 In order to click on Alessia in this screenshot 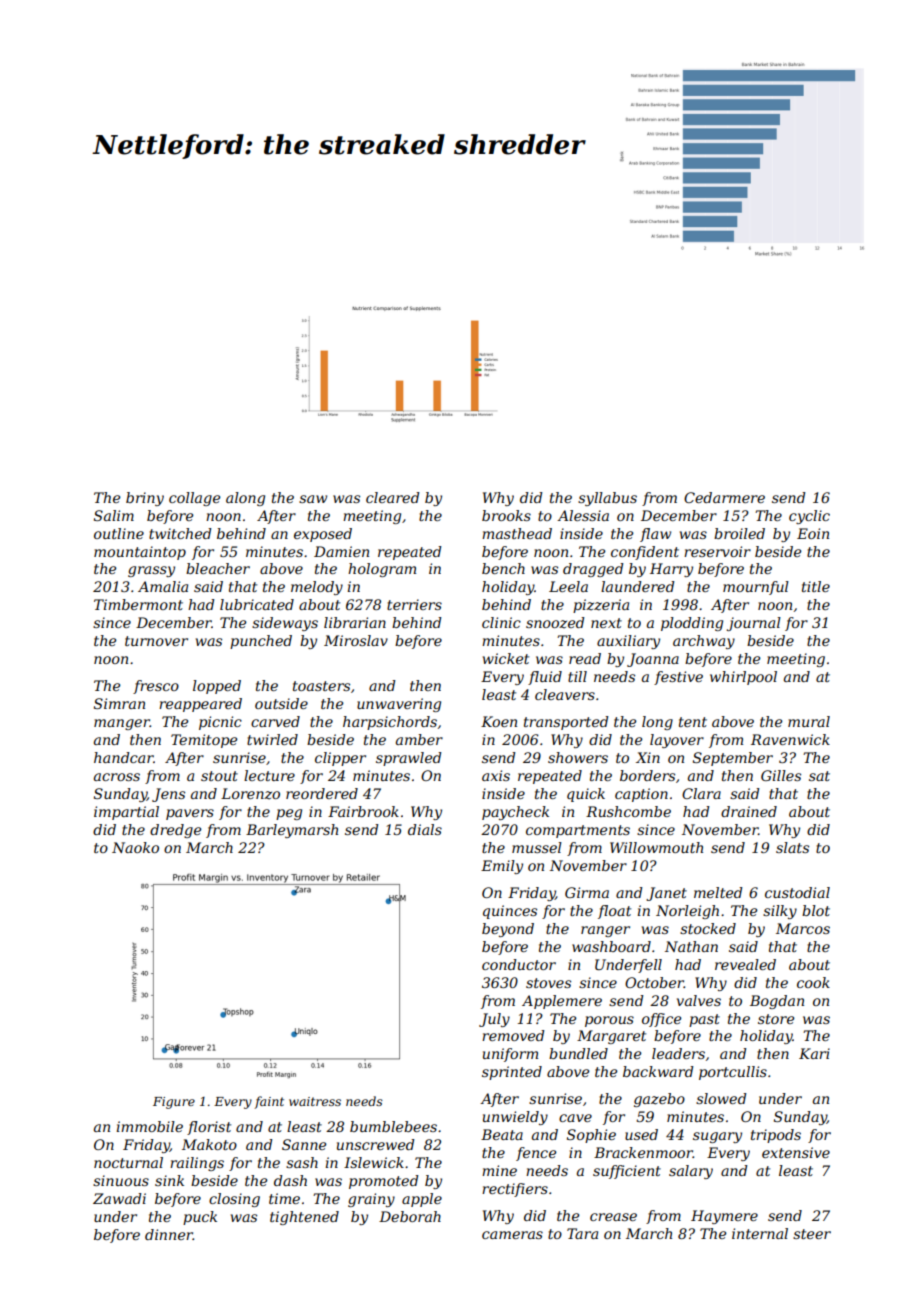, I will do `click(583, 515)`.
